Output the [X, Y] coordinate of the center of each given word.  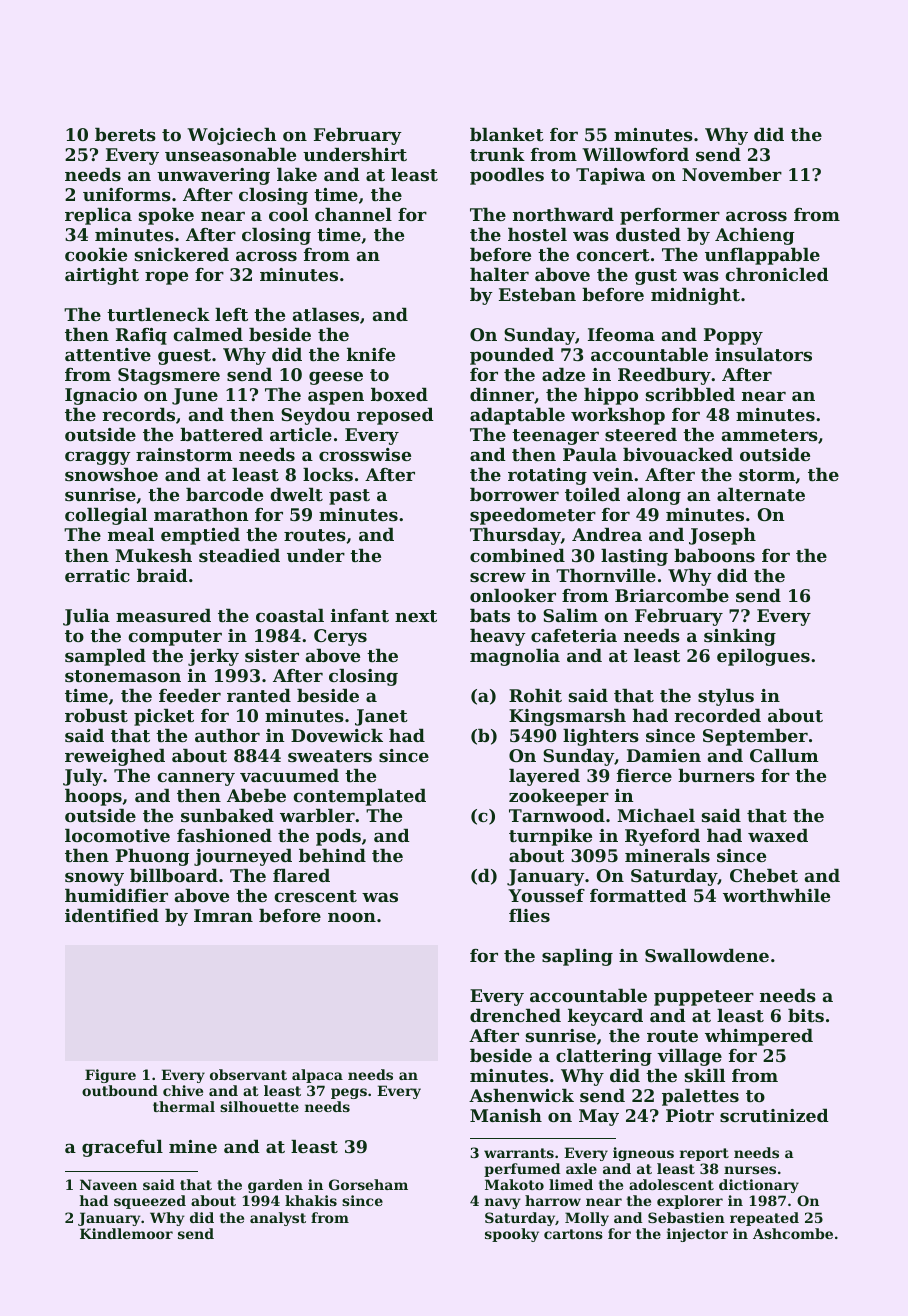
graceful [122, 1148]
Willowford [635, 154]
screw [498, 577]
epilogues [763, 657]
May [599, 1117]
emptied [200, 536]
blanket [507, 134]
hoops [93, 797]
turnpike [550, 837]
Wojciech [232, 136]
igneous [643, 1154]
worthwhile [776, 895]
